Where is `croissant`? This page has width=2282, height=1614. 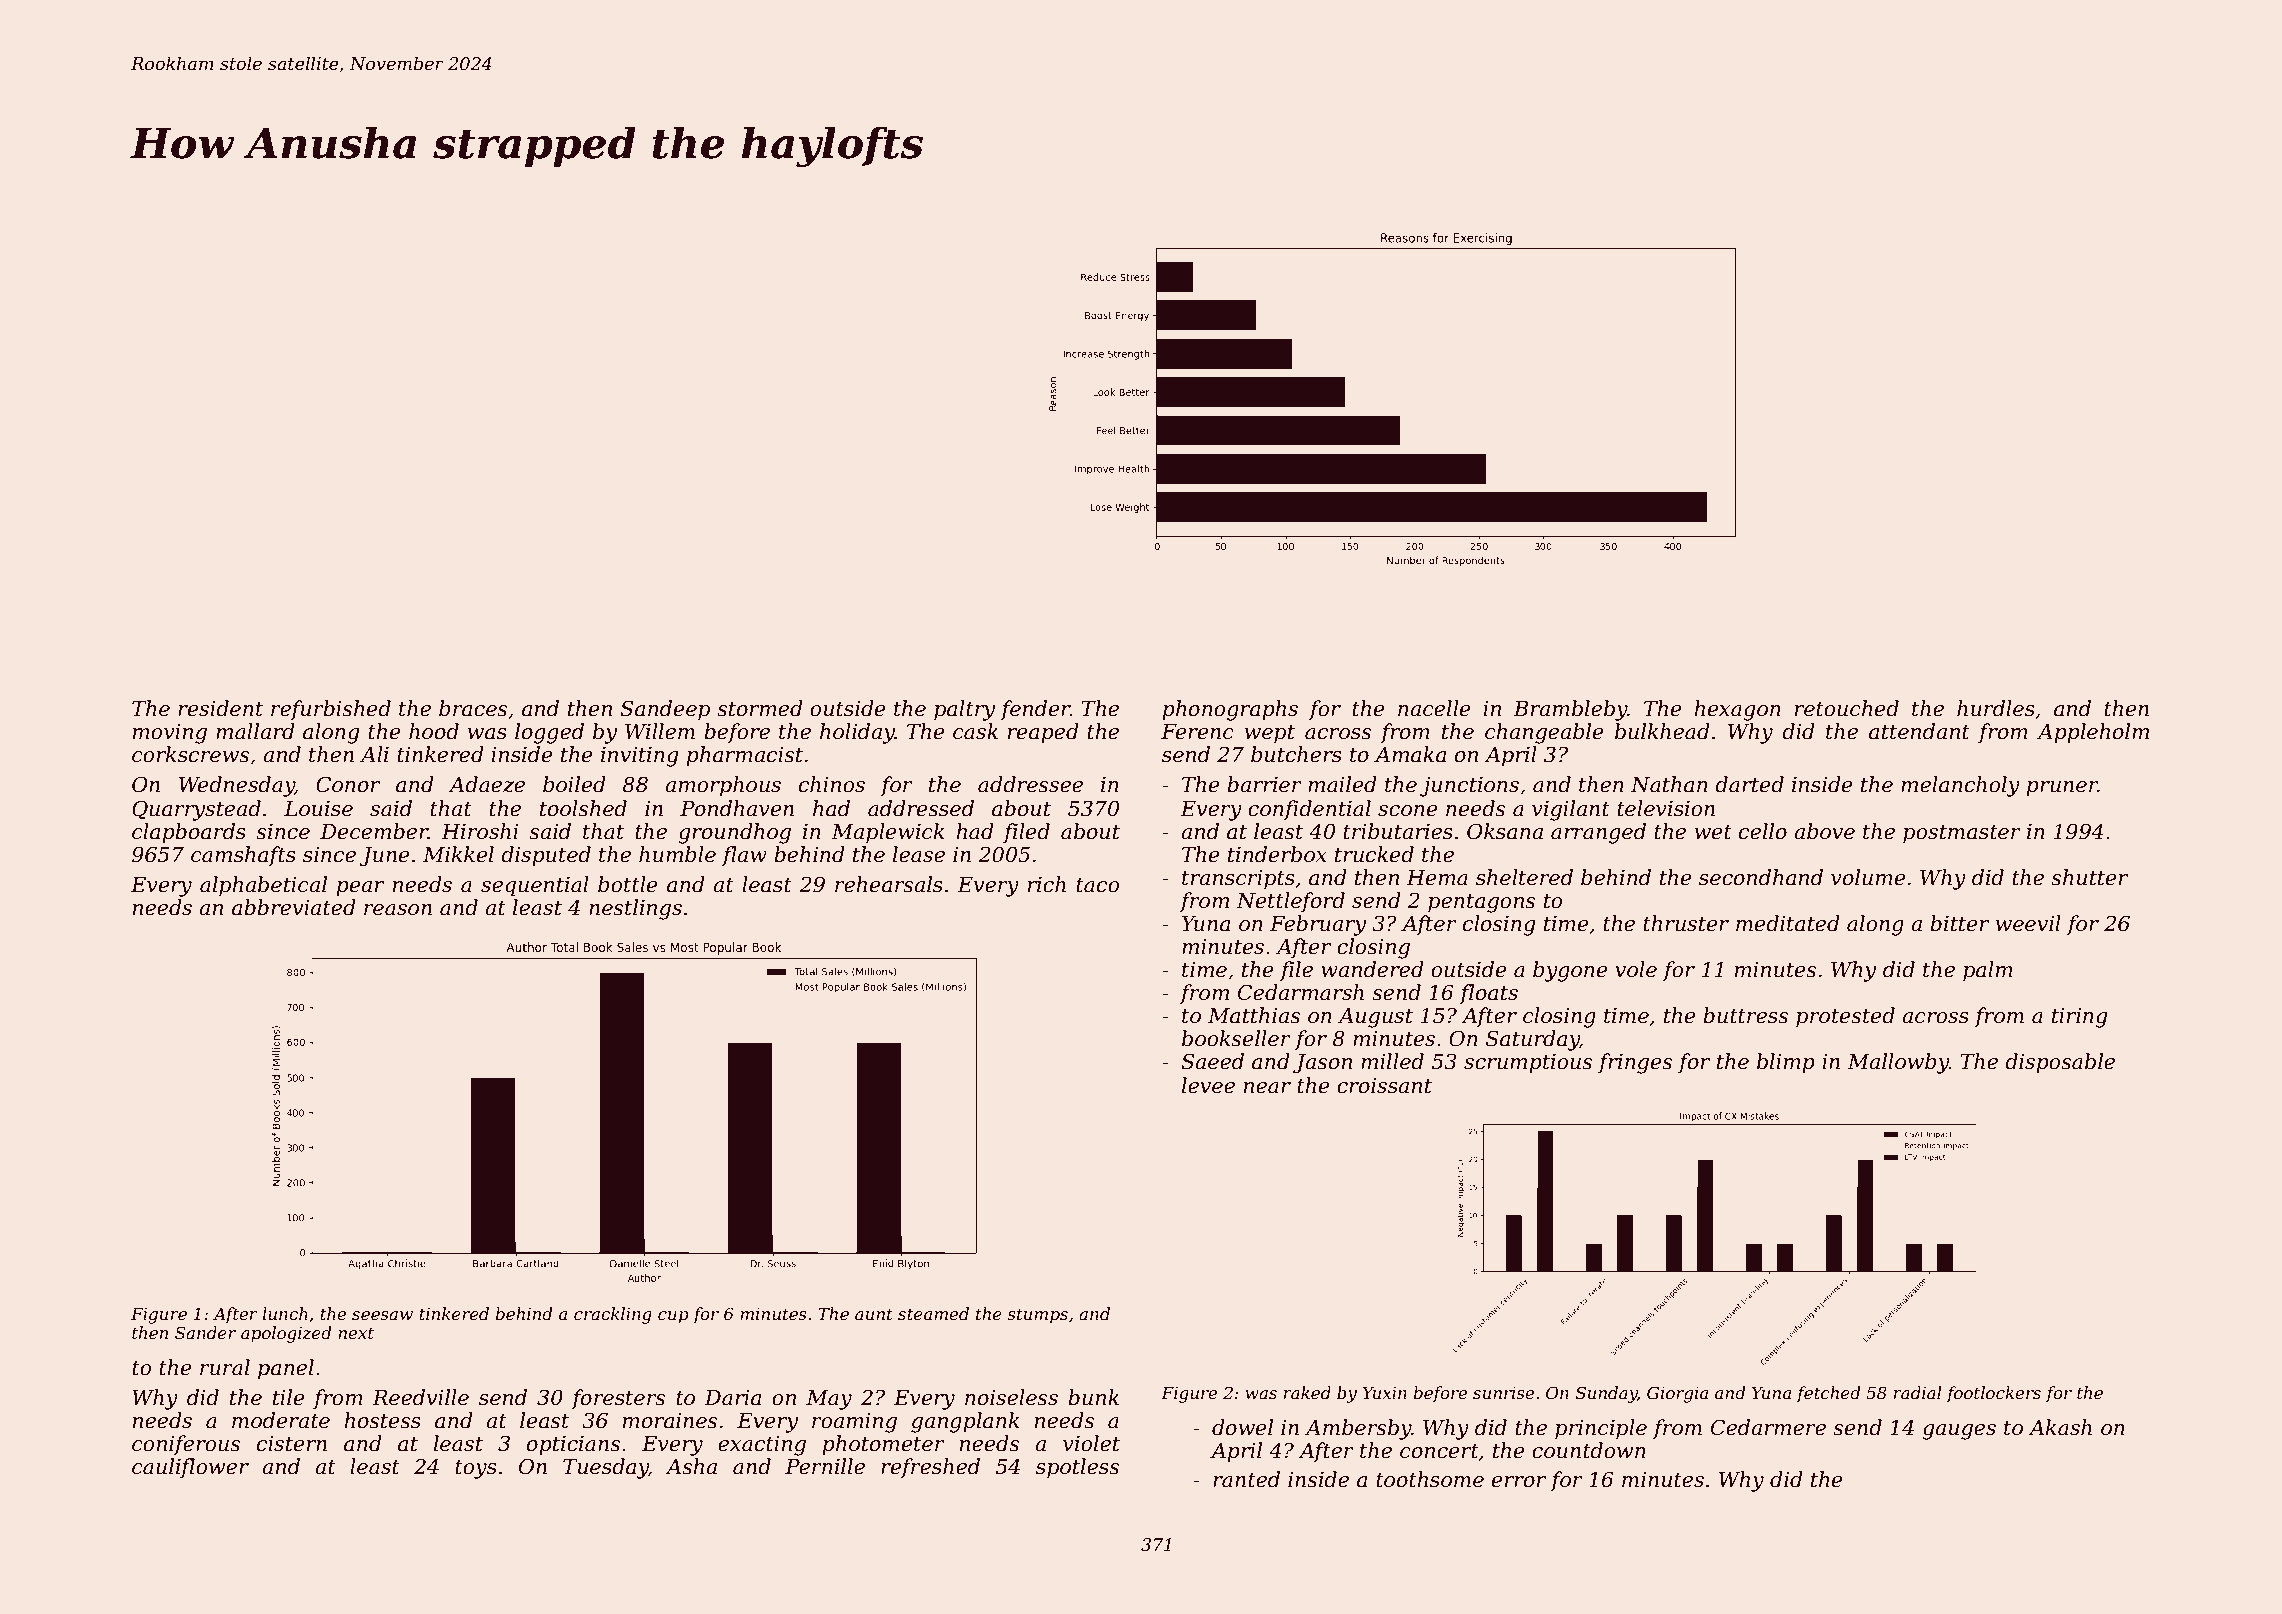 croissant is located at coordinates (1384, 1086).
